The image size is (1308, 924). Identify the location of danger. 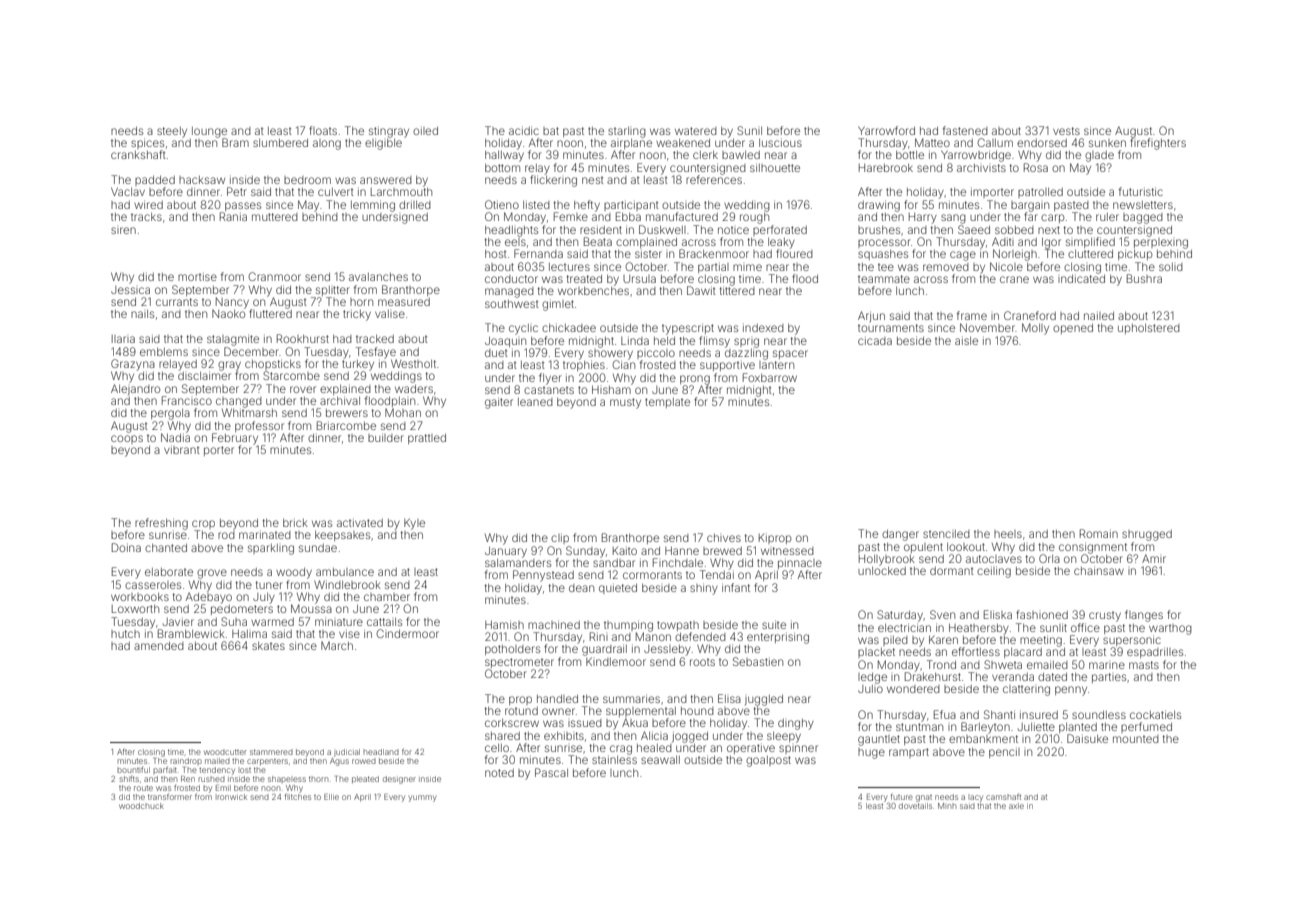
(900, 535).
